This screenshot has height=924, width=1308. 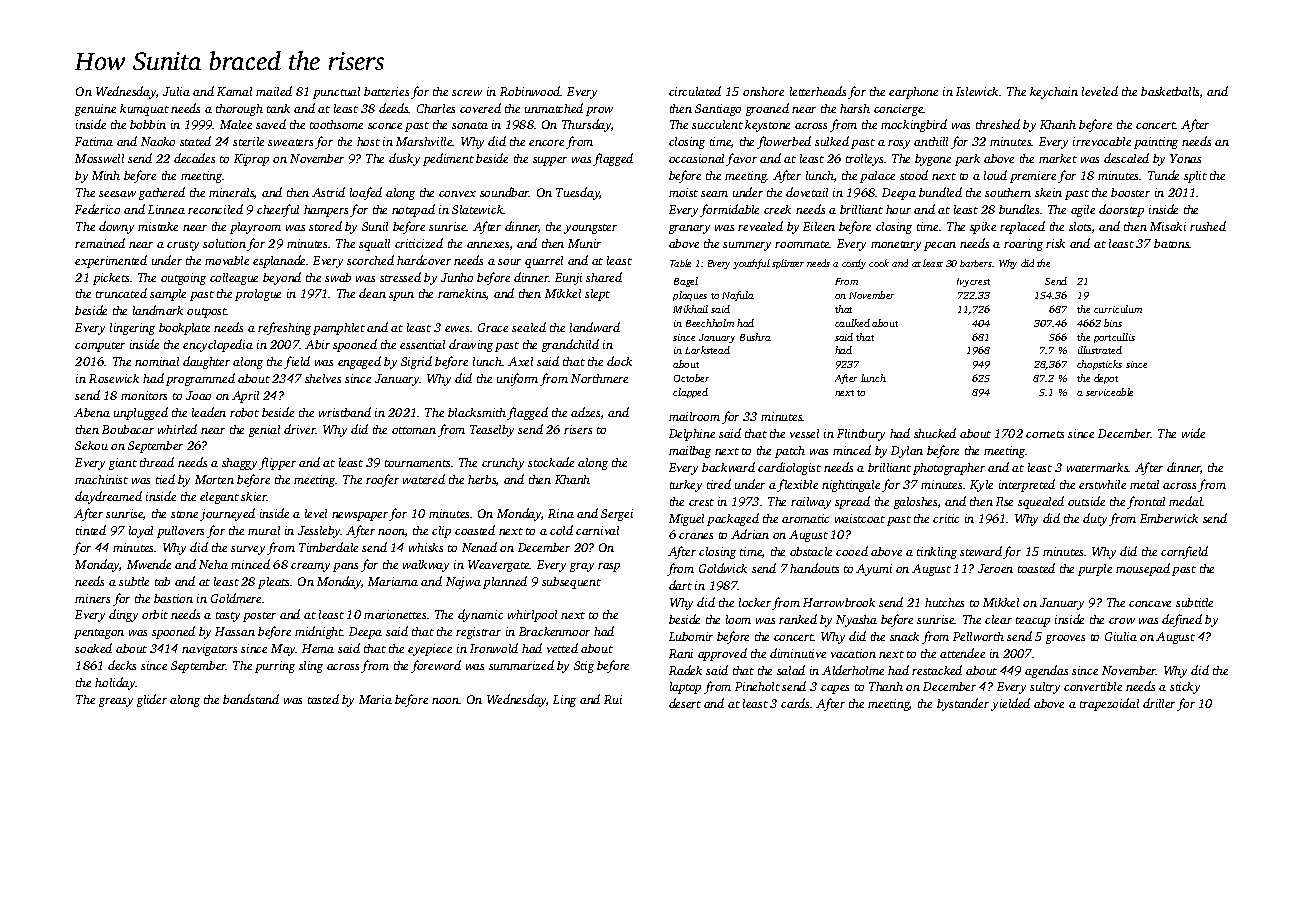 What do you see at coordinates (686, 282) in the screenshot?
I see `Bagel` at bounding box center [686, 282].
